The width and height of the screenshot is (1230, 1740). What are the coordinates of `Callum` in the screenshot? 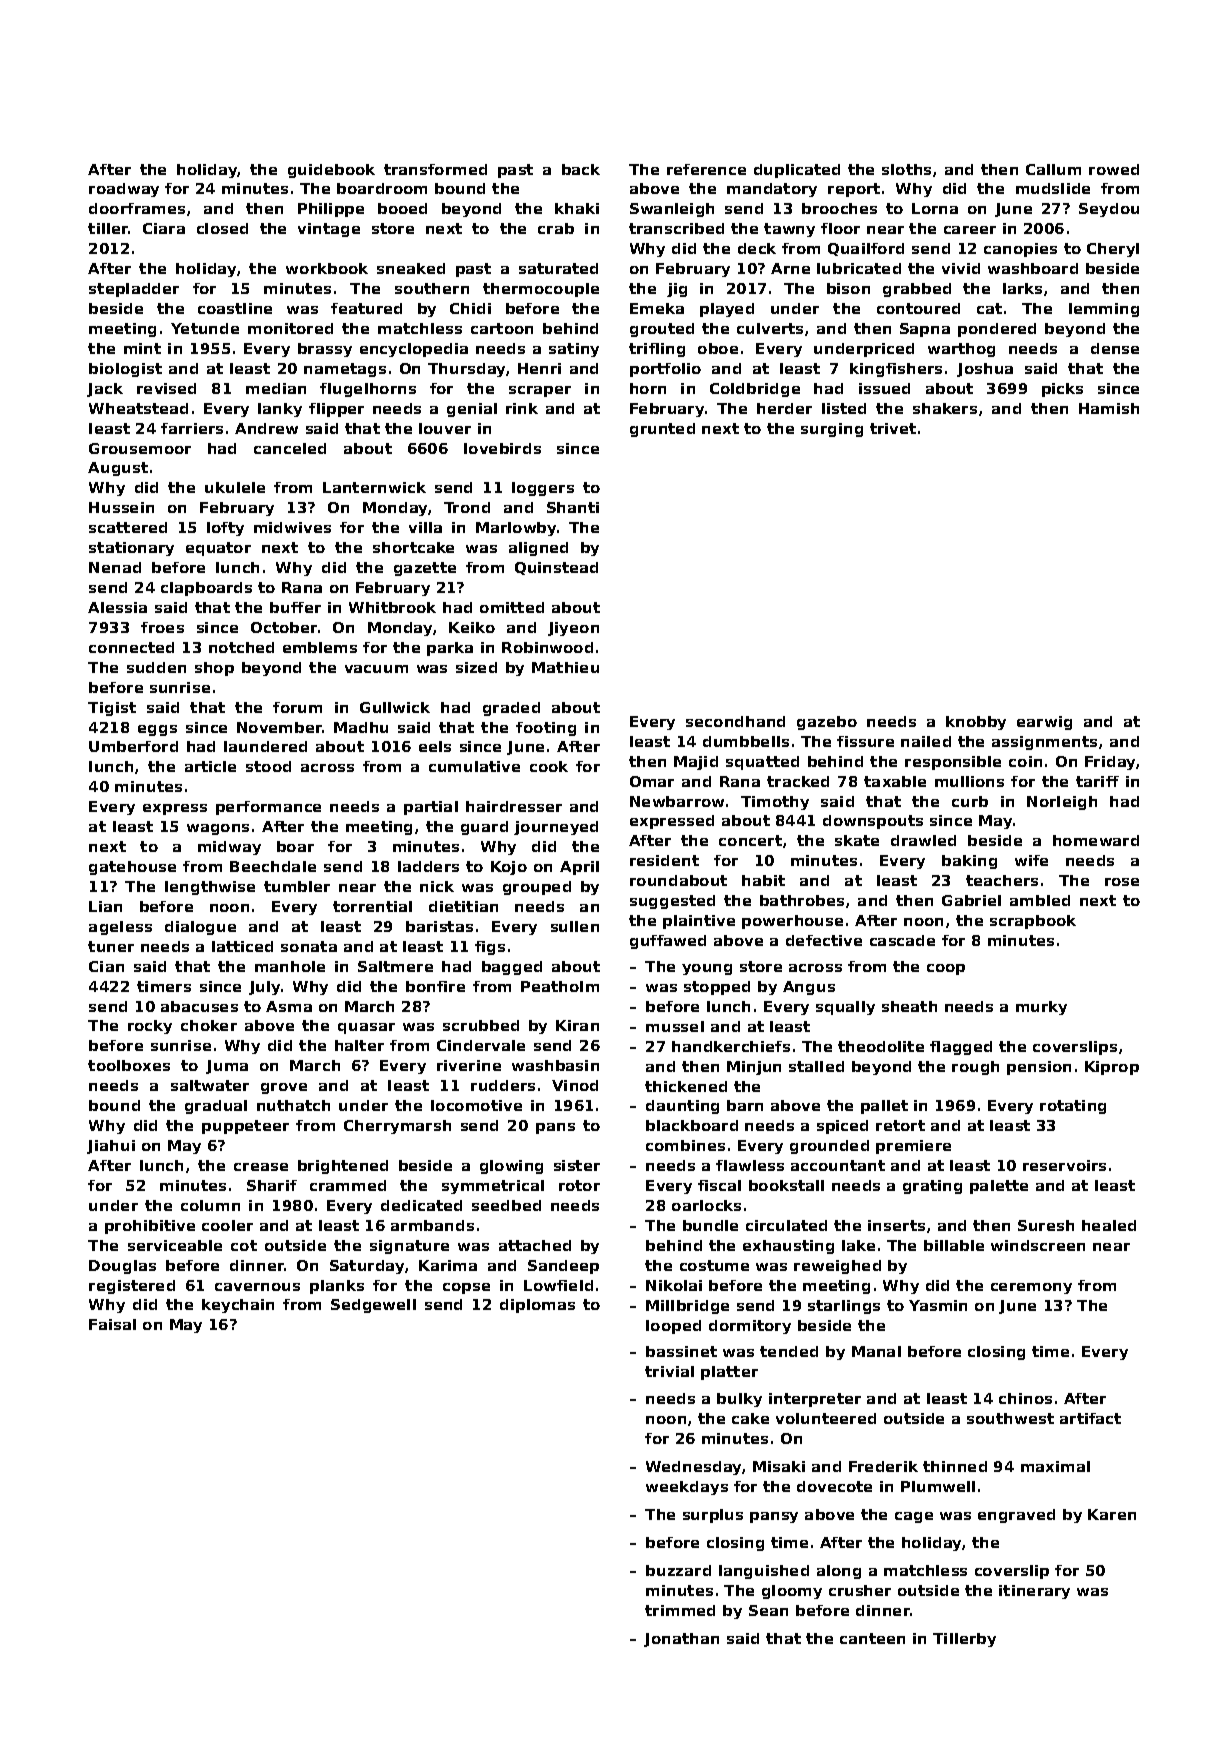 It's located at (1053, 169).
